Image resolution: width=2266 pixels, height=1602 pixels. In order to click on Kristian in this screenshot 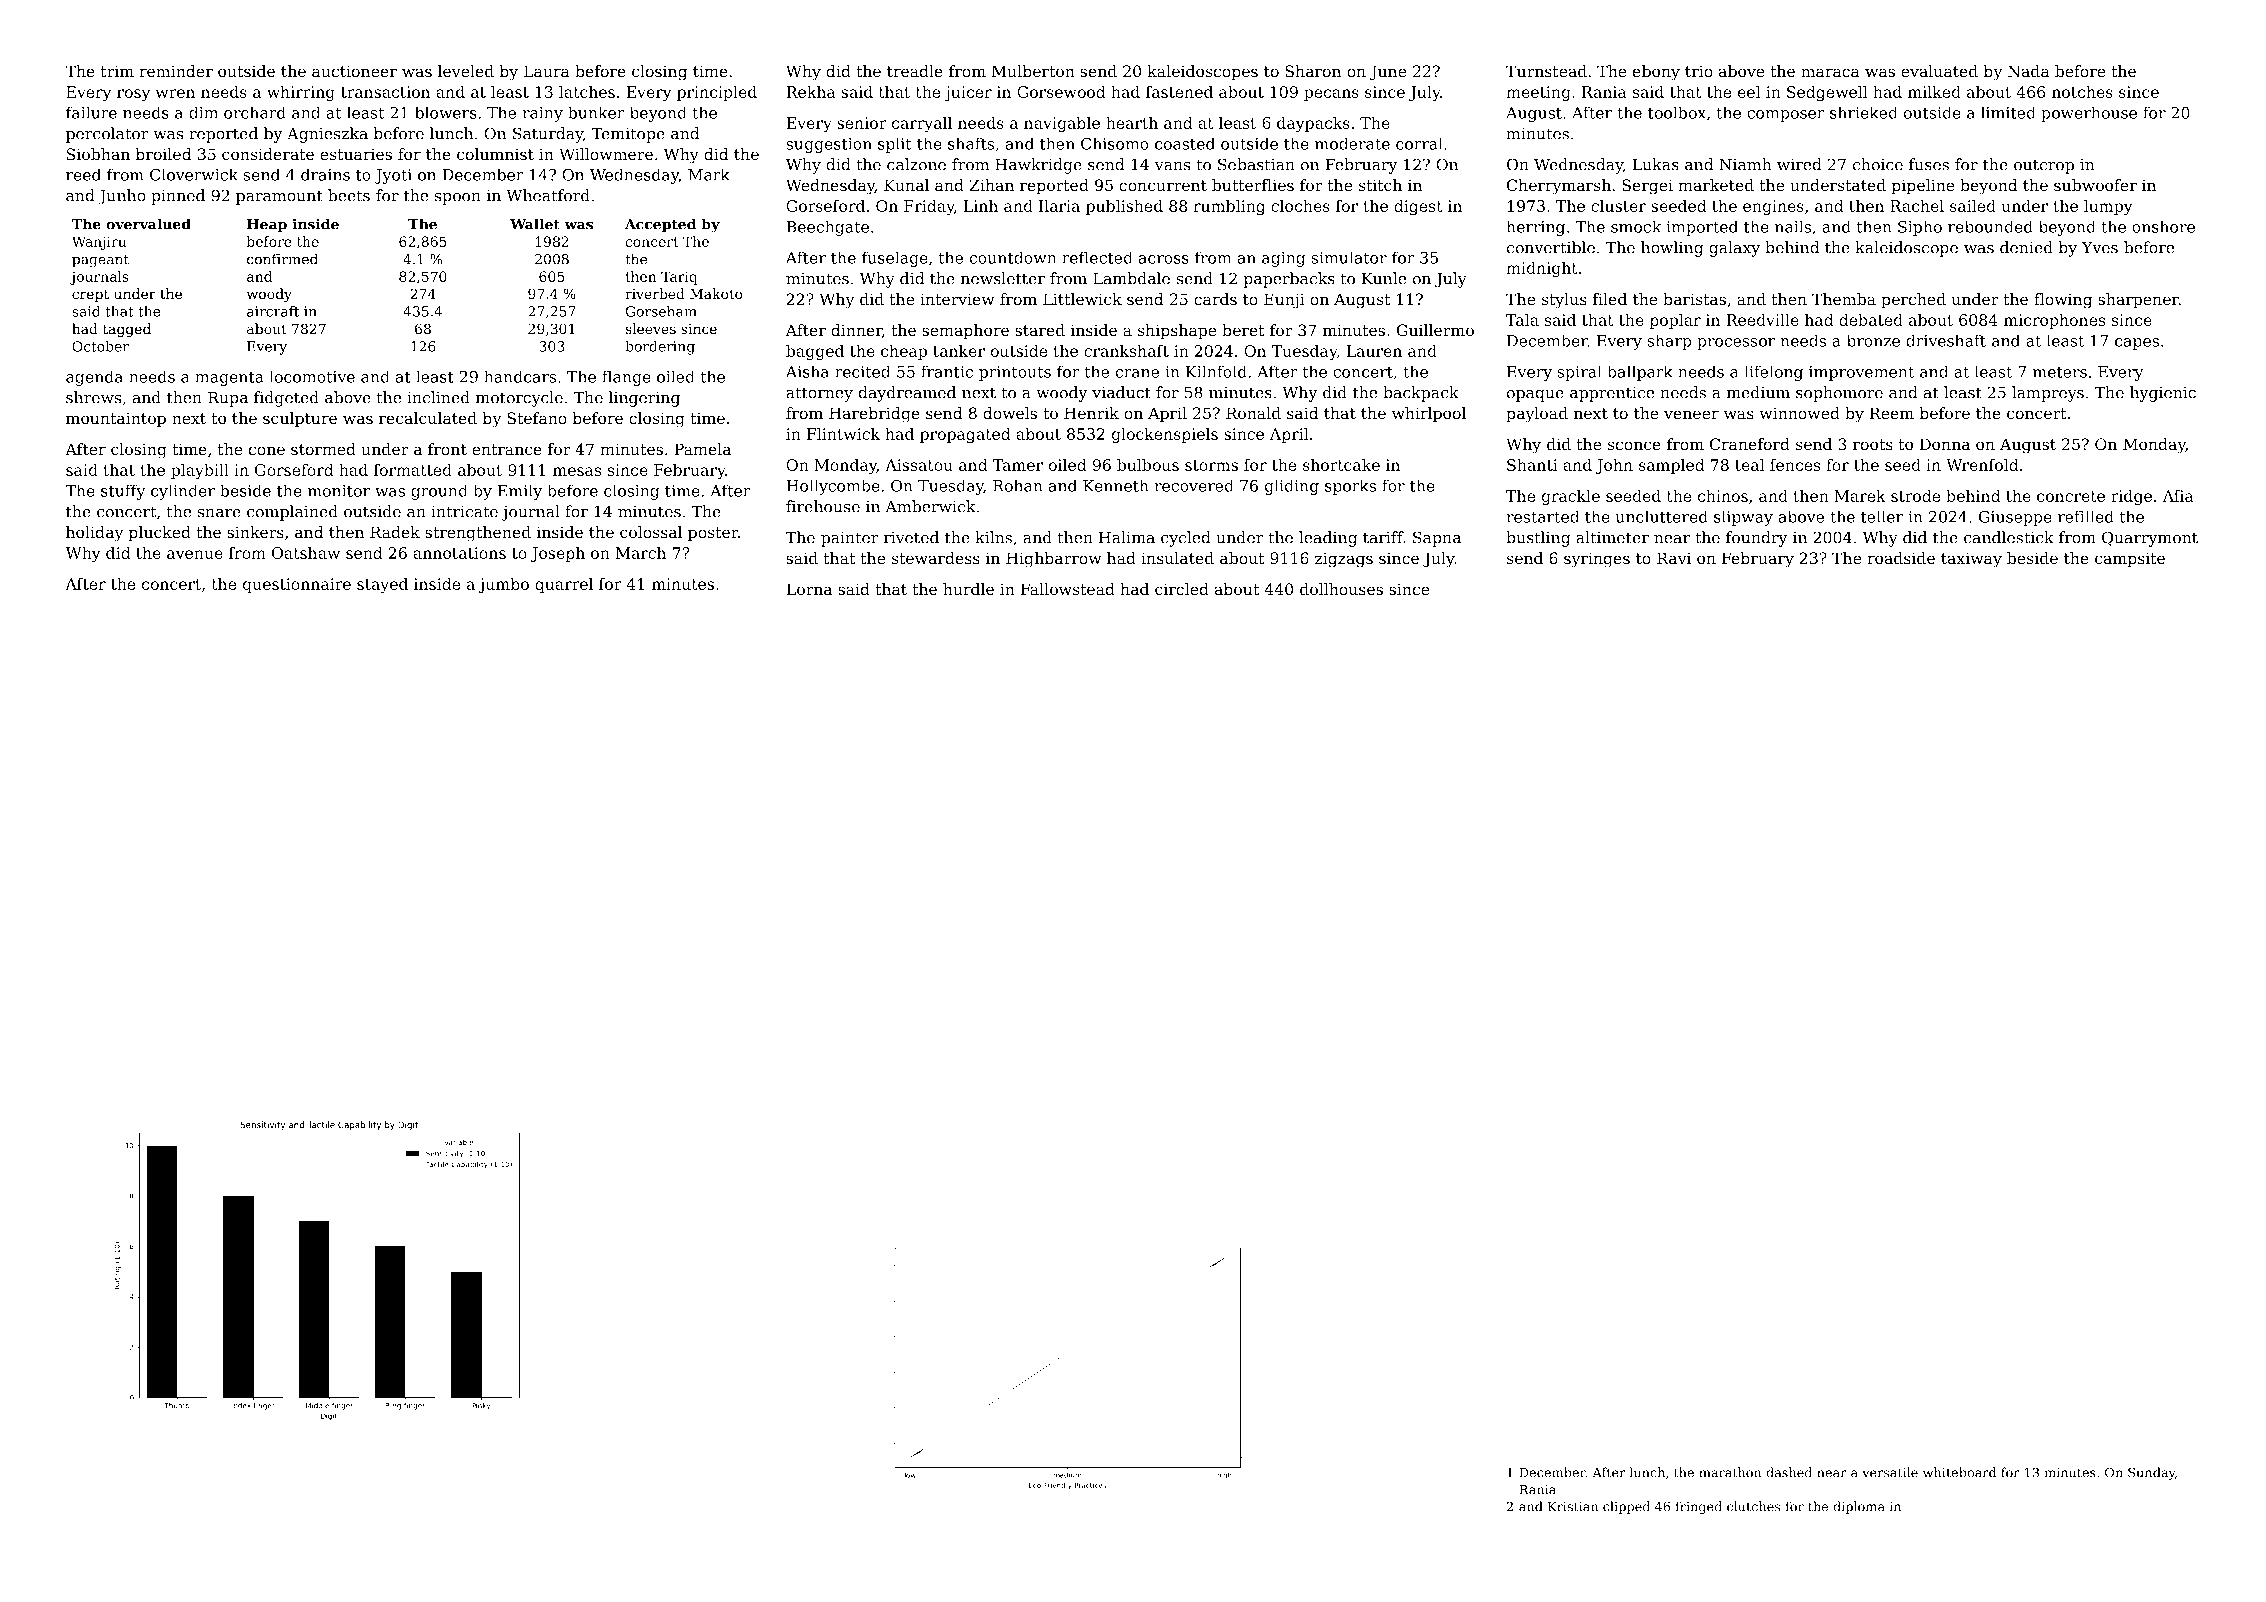, I will do `click(1573, 1507)`.
